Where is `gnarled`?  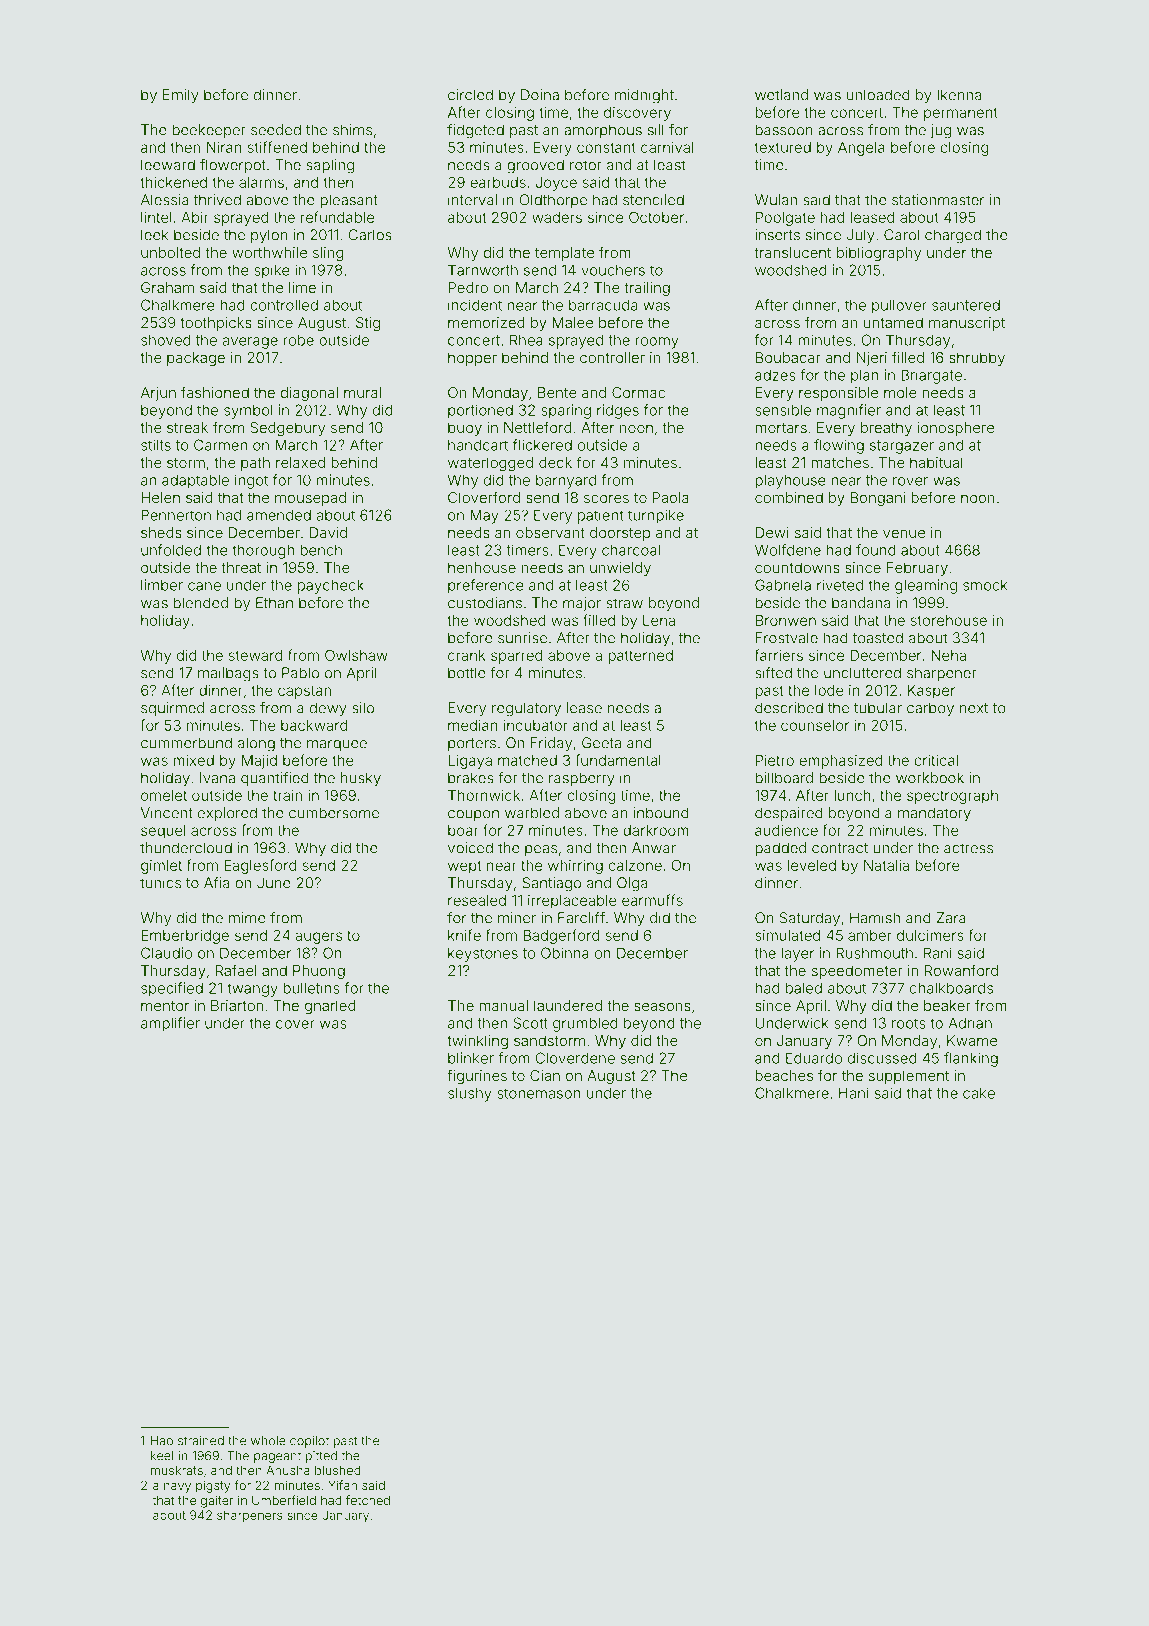 gnarled is located at coordinates (330, 1007).
